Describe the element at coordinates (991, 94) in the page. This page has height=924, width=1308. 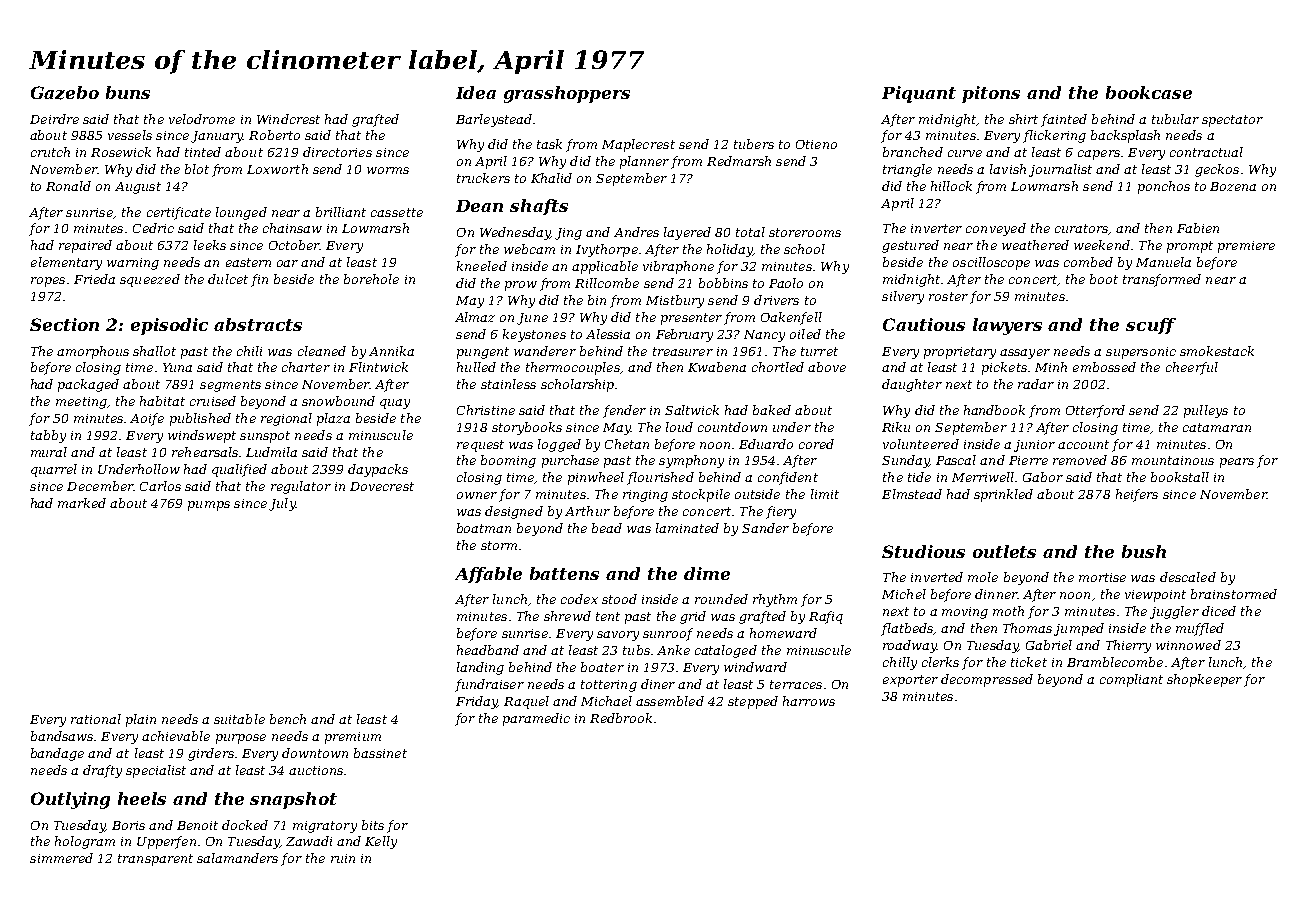
I see `pitons` at that location.
